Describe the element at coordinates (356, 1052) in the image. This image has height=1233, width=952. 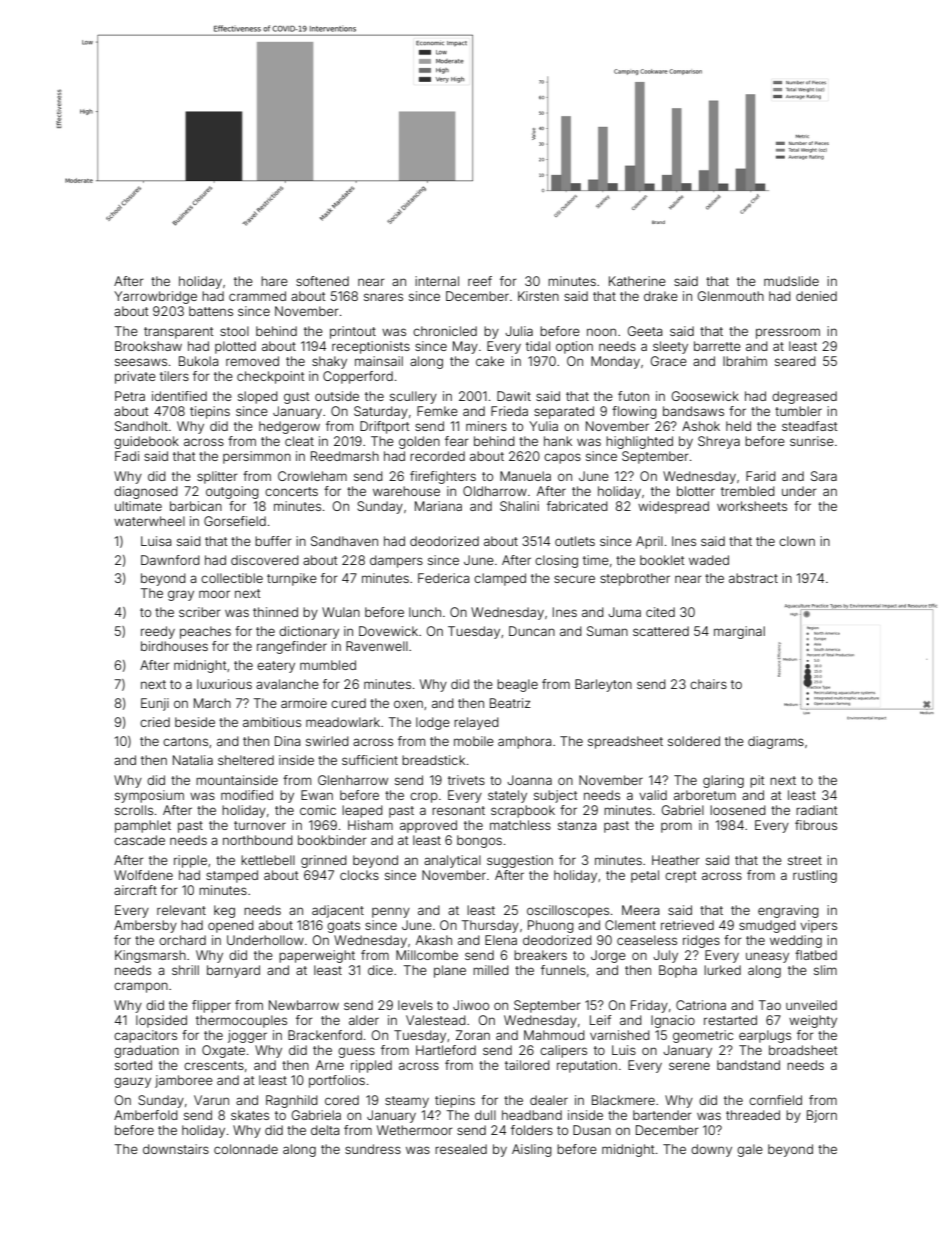
I see `guess` at that location.
